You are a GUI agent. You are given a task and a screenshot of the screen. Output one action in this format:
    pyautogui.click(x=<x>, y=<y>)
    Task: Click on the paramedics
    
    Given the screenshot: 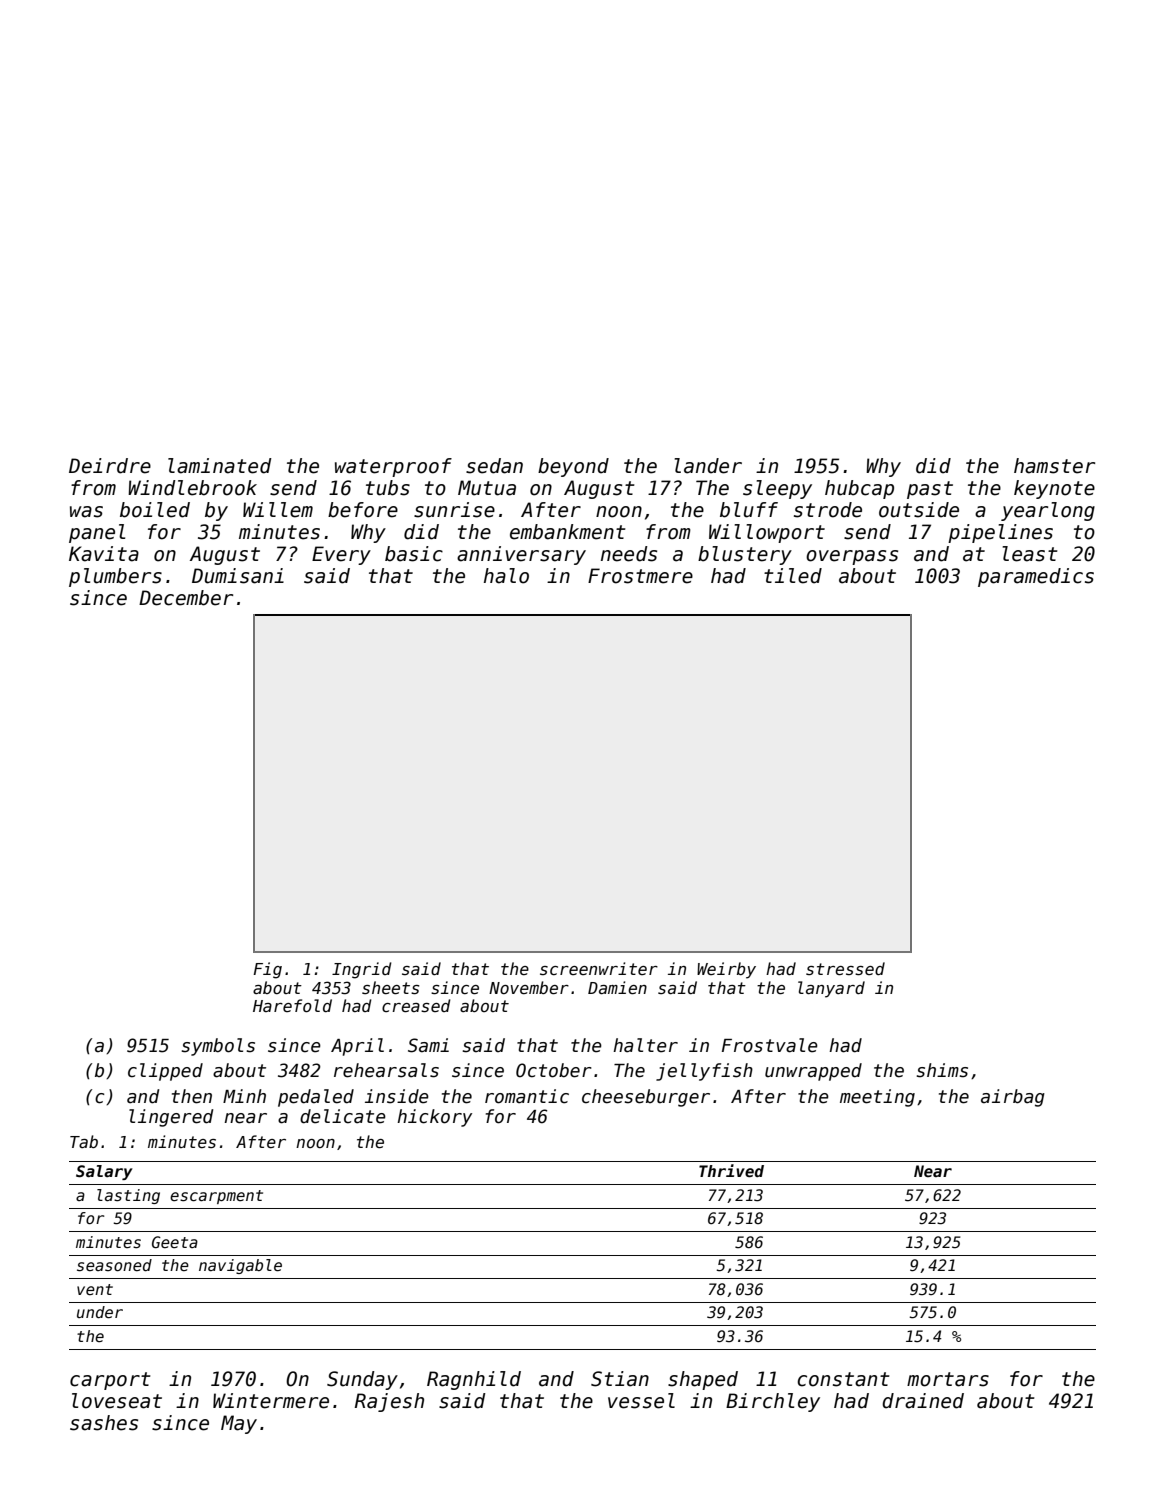 What is the action you would take?
    pyautogui.click(x=1036, y=577)
